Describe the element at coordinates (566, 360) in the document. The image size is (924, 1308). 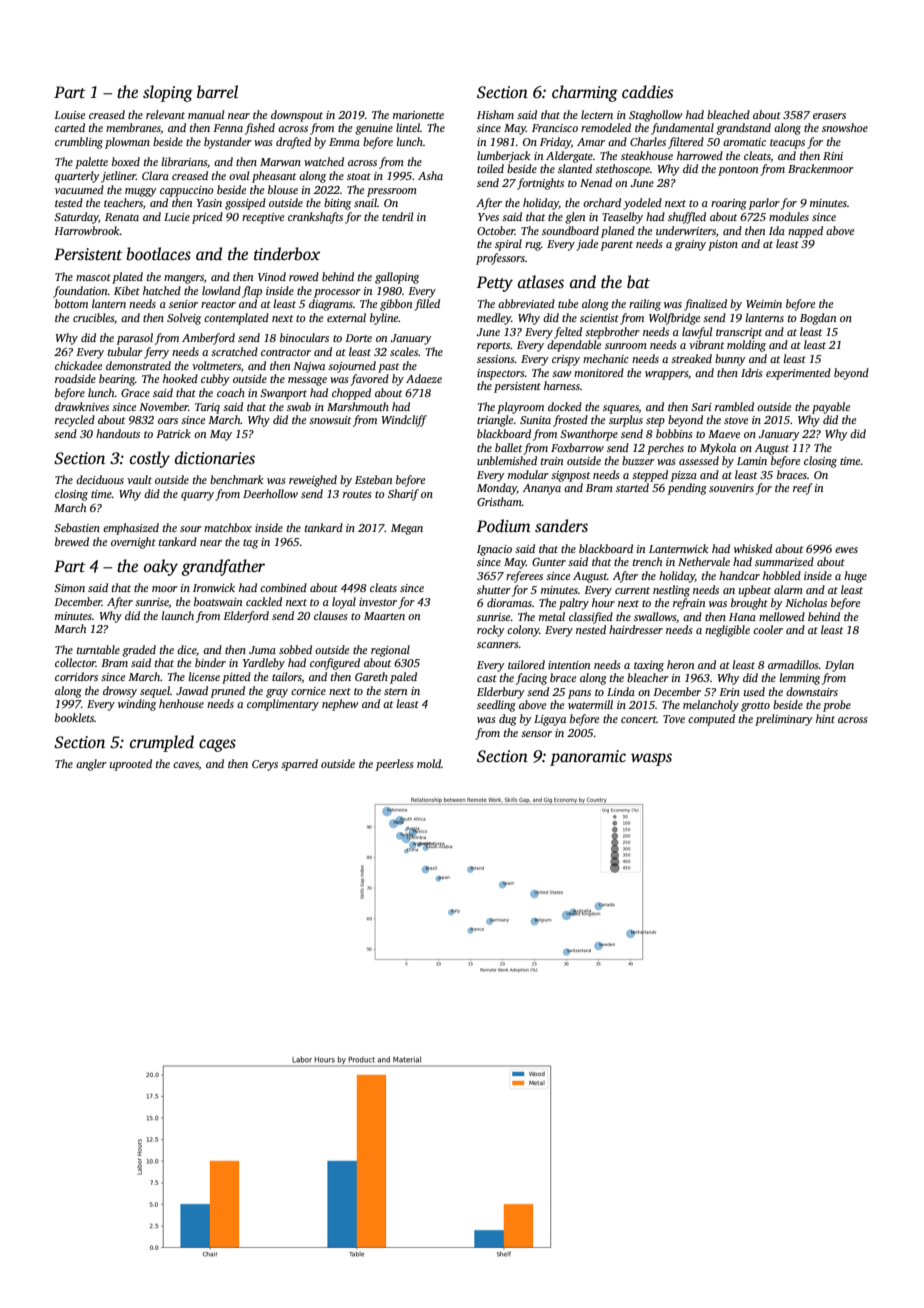
I see `crispy` at that location.
